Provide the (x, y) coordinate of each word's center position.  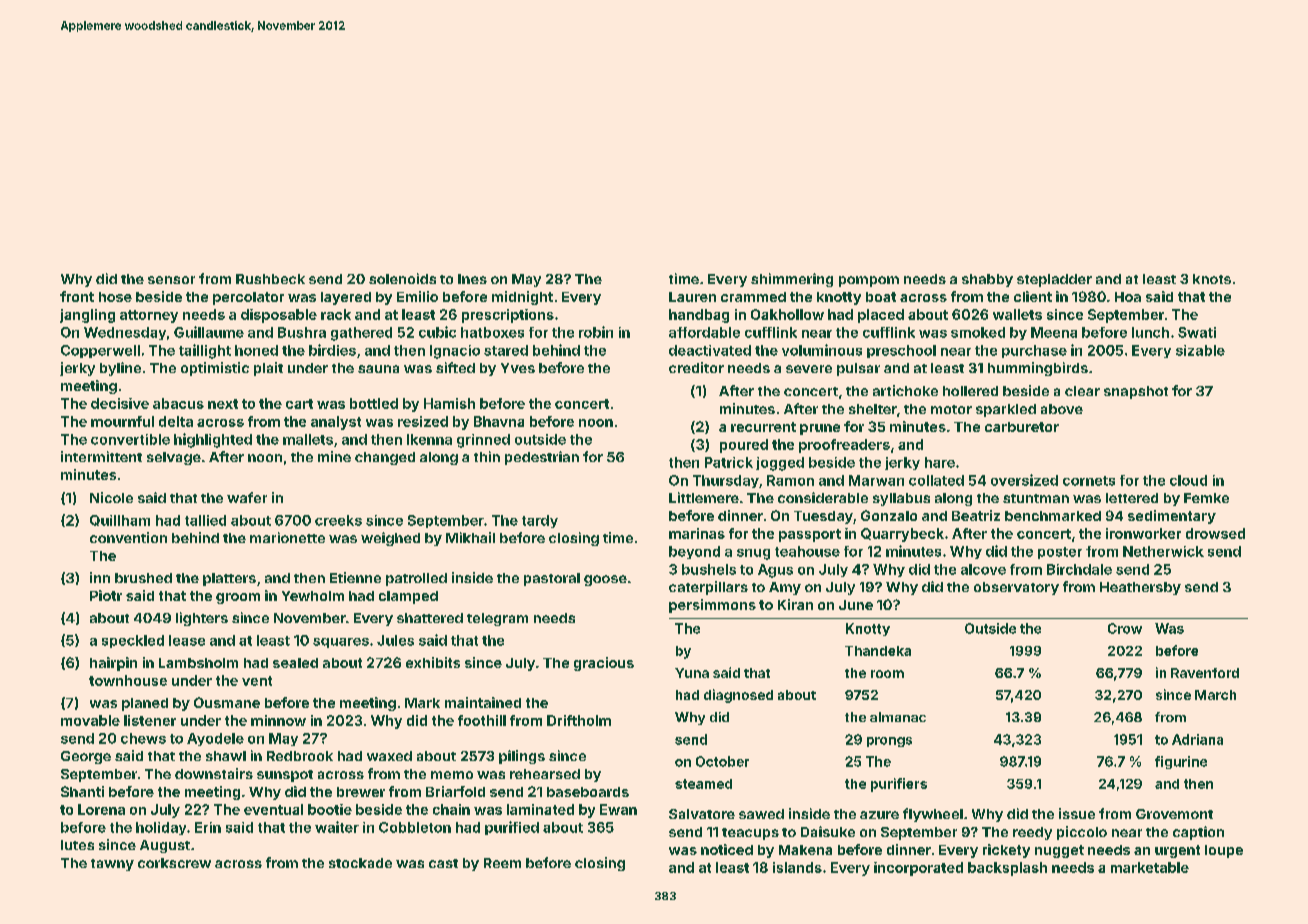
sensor (171, 280)
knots (1212, 279)
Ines (472, 279)
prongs (889, 742)
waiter (337, 827)
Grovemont (1174, 814)
